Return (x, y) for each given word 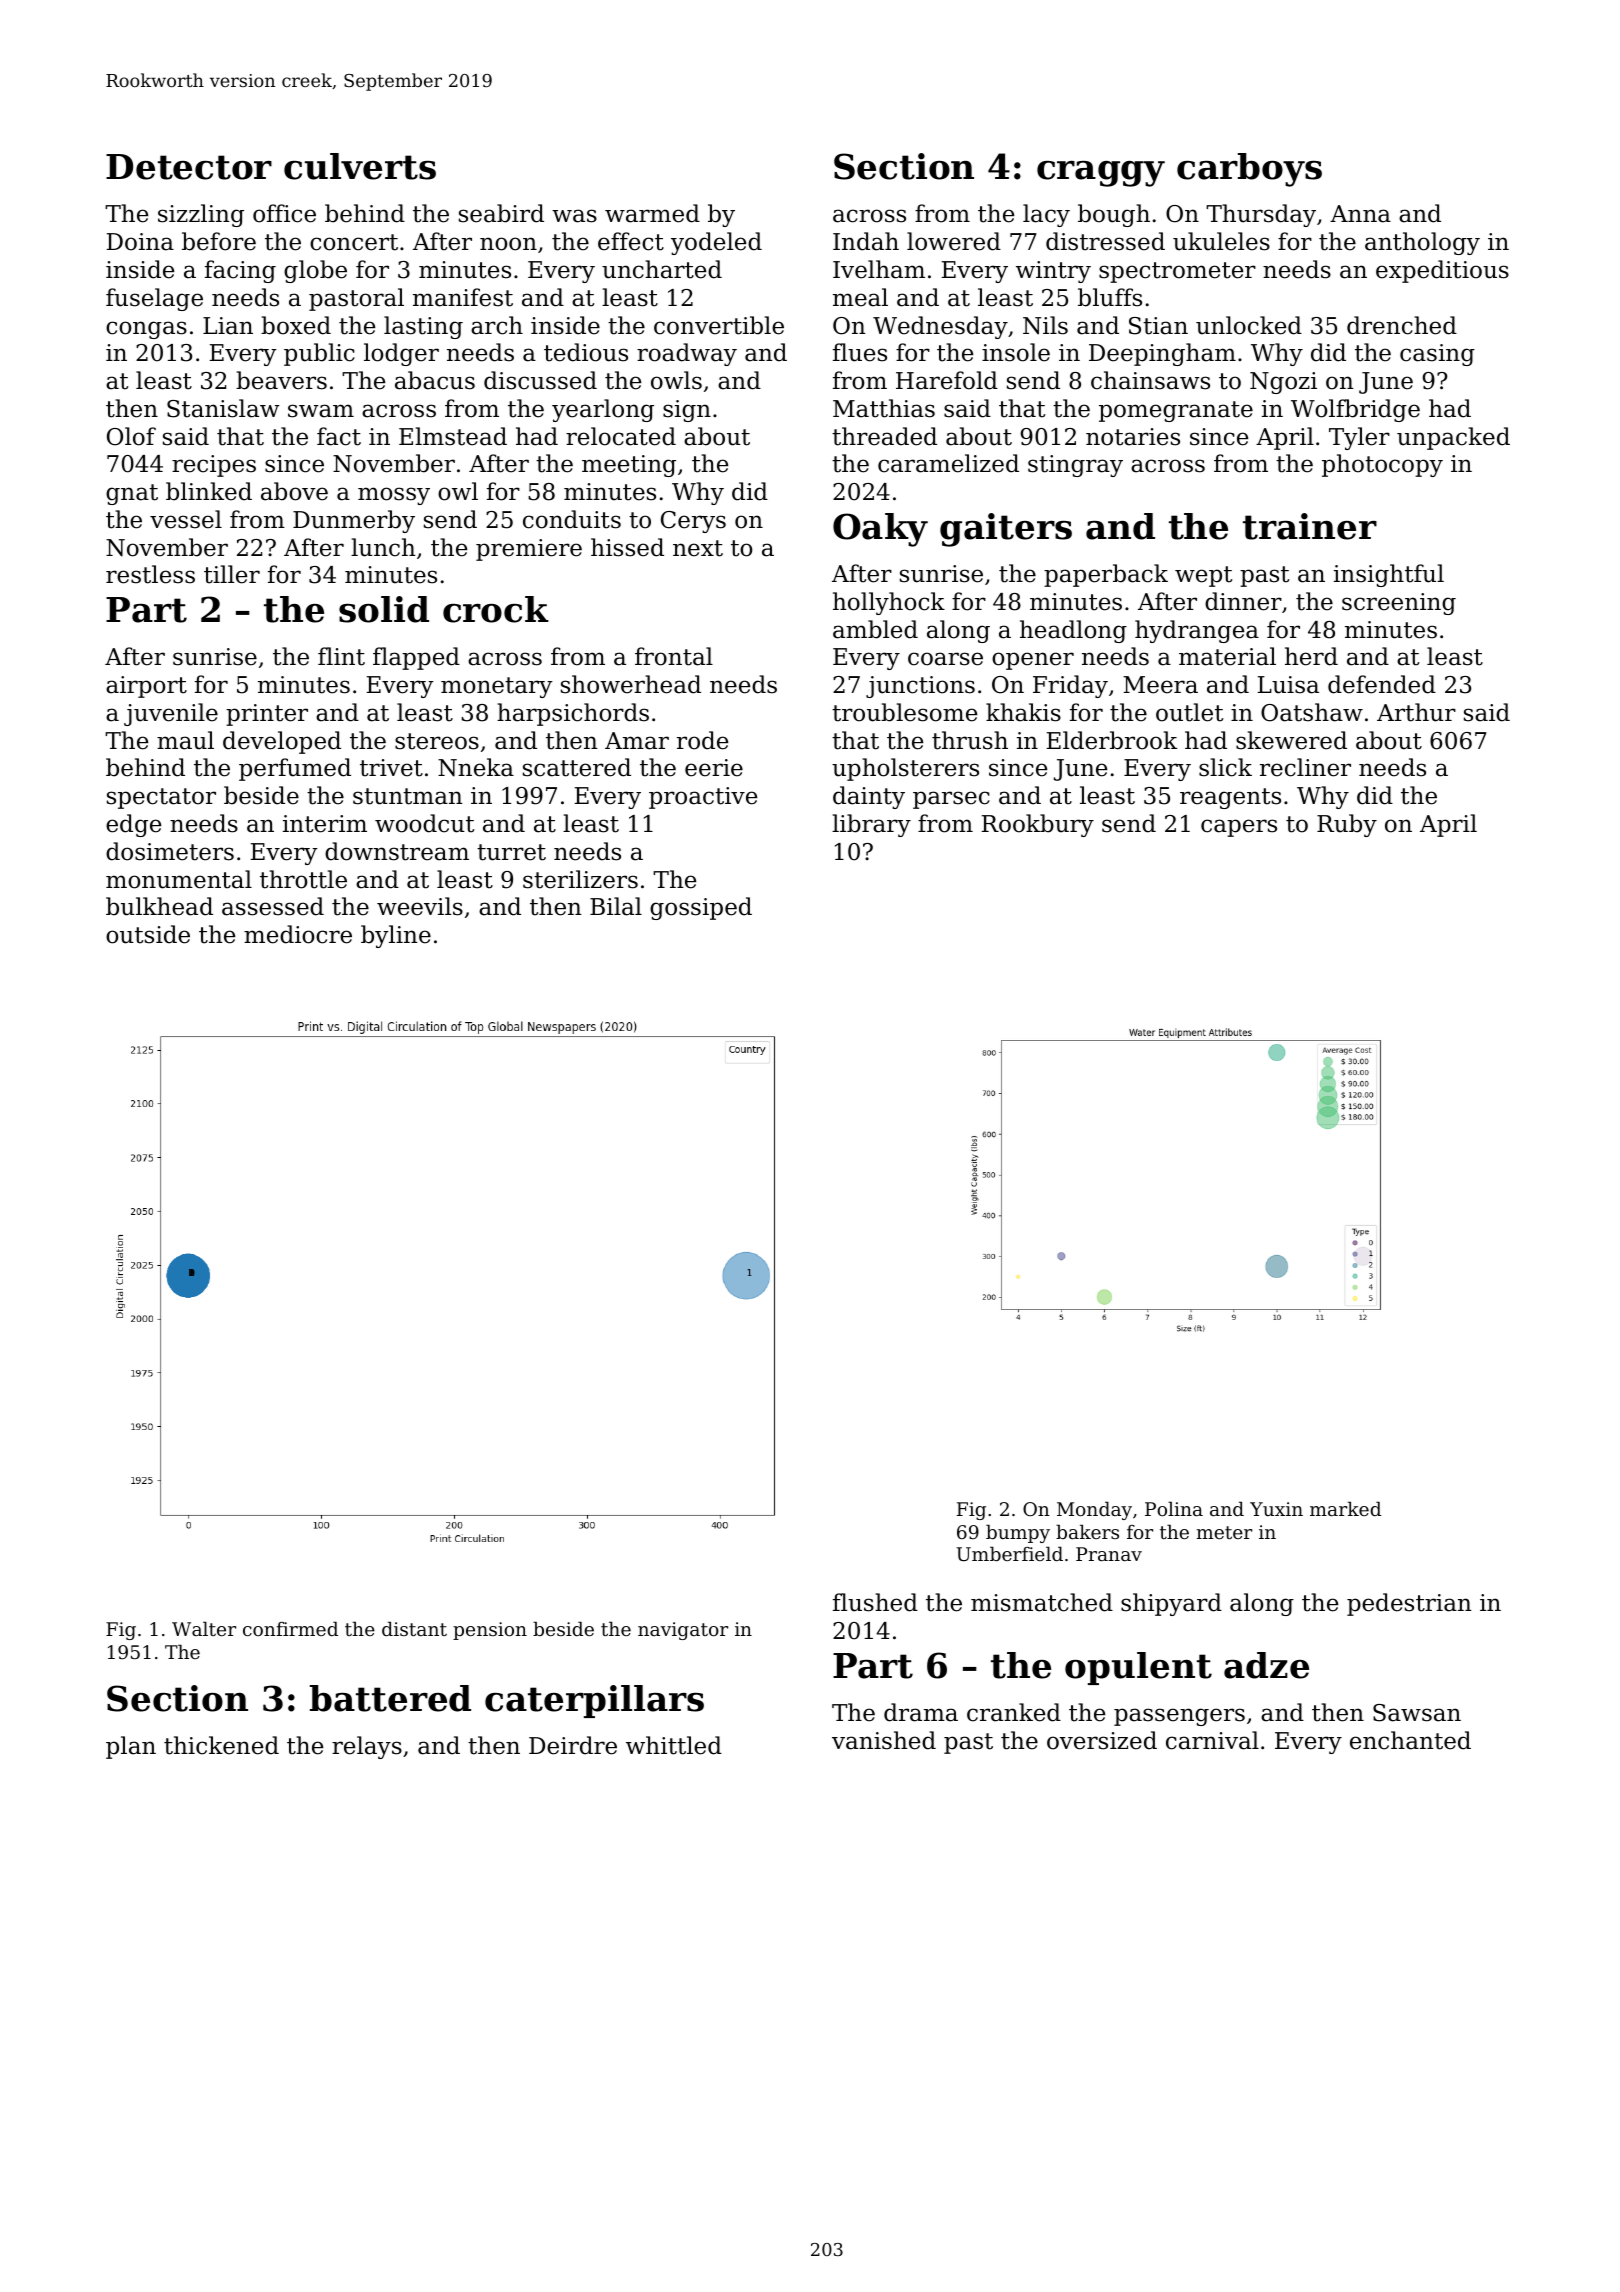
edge (133, 825)
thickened (221, 1745)
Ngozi (1283, 383)
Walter (204, 1628)
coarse (945, 659)
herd (1311, 656)
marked (1345, 1508)
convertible (719, 325)
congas (146, 330)
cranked (1014, 1712)
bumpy (1018, 1533)
